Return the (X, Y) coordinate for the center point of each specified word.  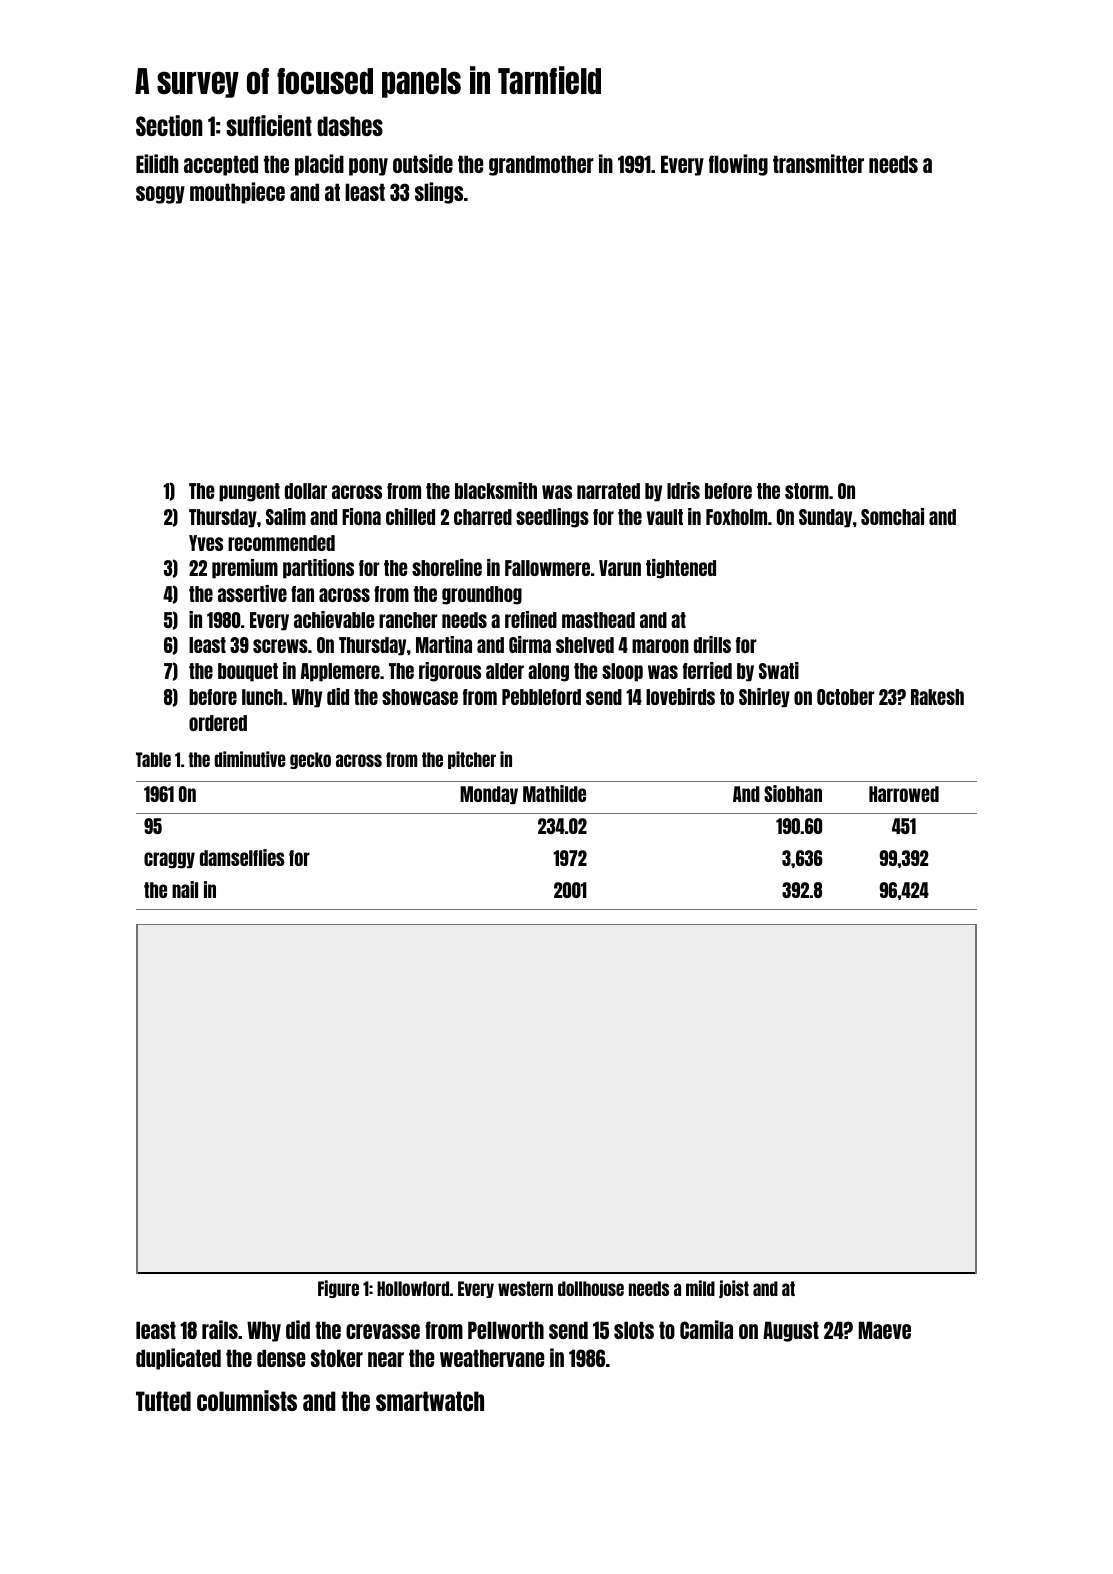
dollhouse (591, 1288)
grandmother (541, 165)
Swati (779, 670)
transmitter (818, 163)
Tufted (163, 1401)
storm (807, 491)
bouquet (248, 672)
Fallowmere (547, 568)
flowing (738, 165)
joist (734, 1289)
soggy (160, 195)
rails (220, 1329)
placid (319, 165)
